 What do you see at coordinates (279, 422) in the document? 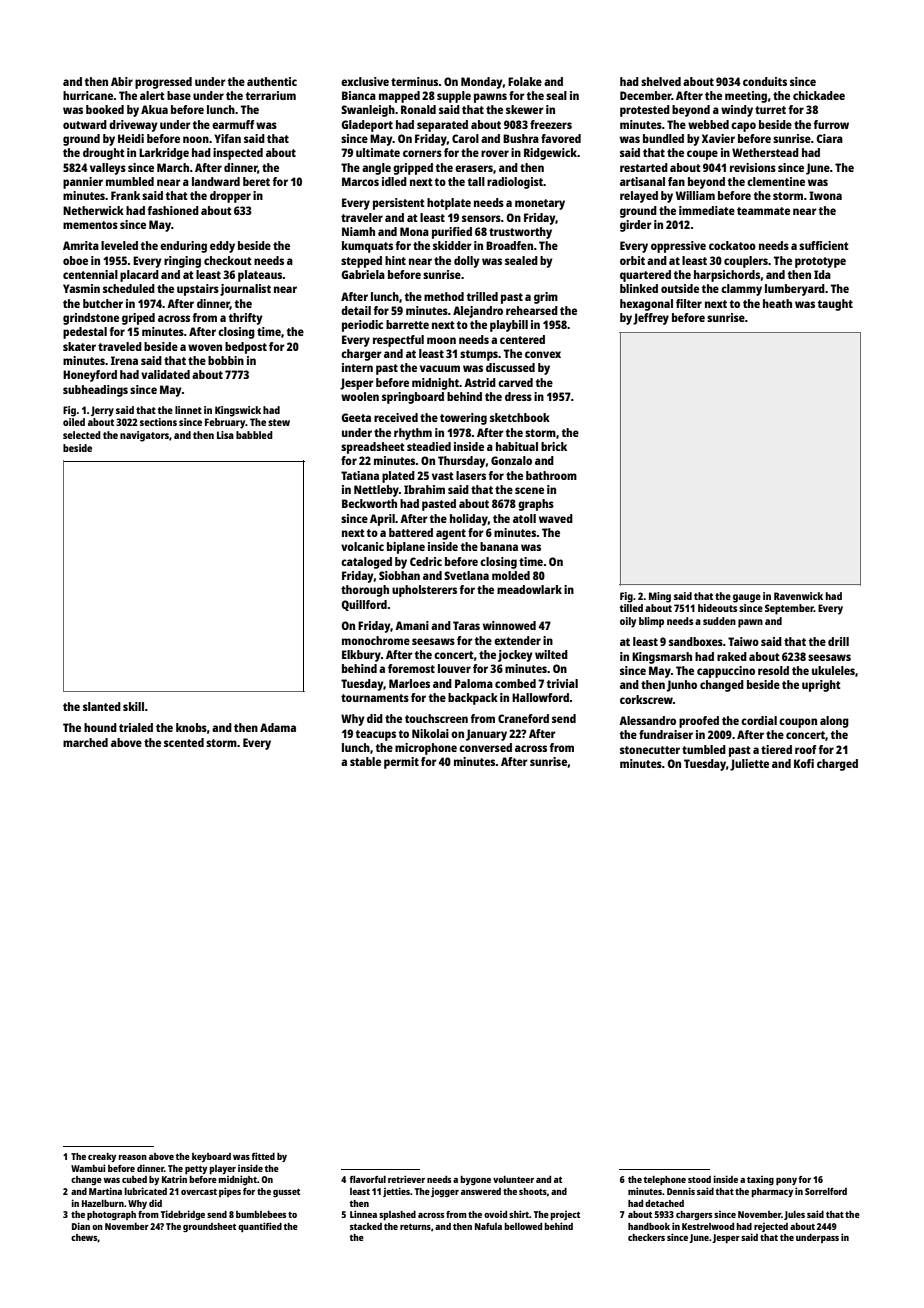
I see `stew` at bounding box center [279, 422].
